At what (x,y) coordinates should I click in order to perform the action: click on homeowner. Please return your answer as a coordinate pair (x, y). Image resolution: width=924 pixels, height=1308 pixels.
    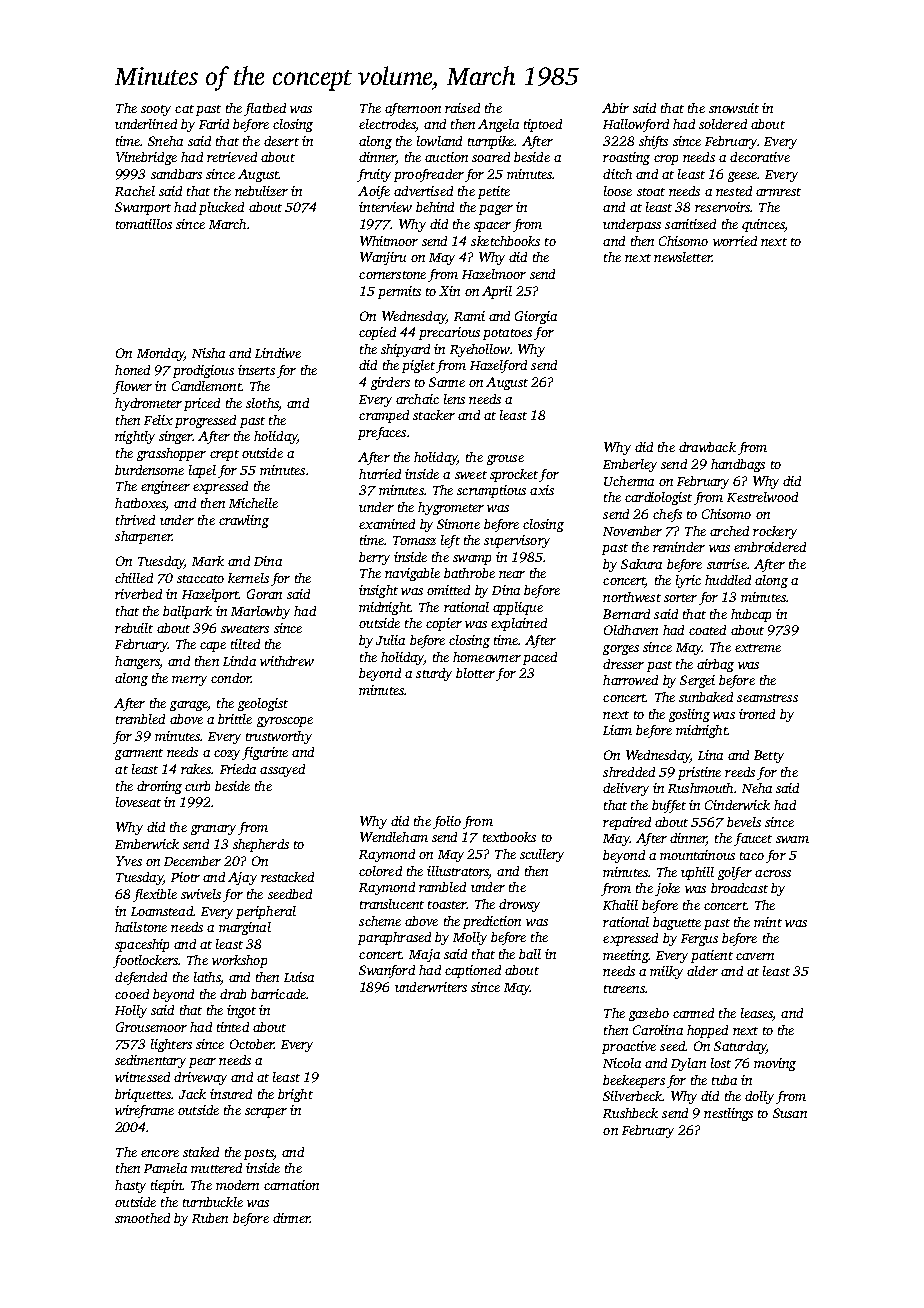
    Looking at the image, I should click on (487, 657).
